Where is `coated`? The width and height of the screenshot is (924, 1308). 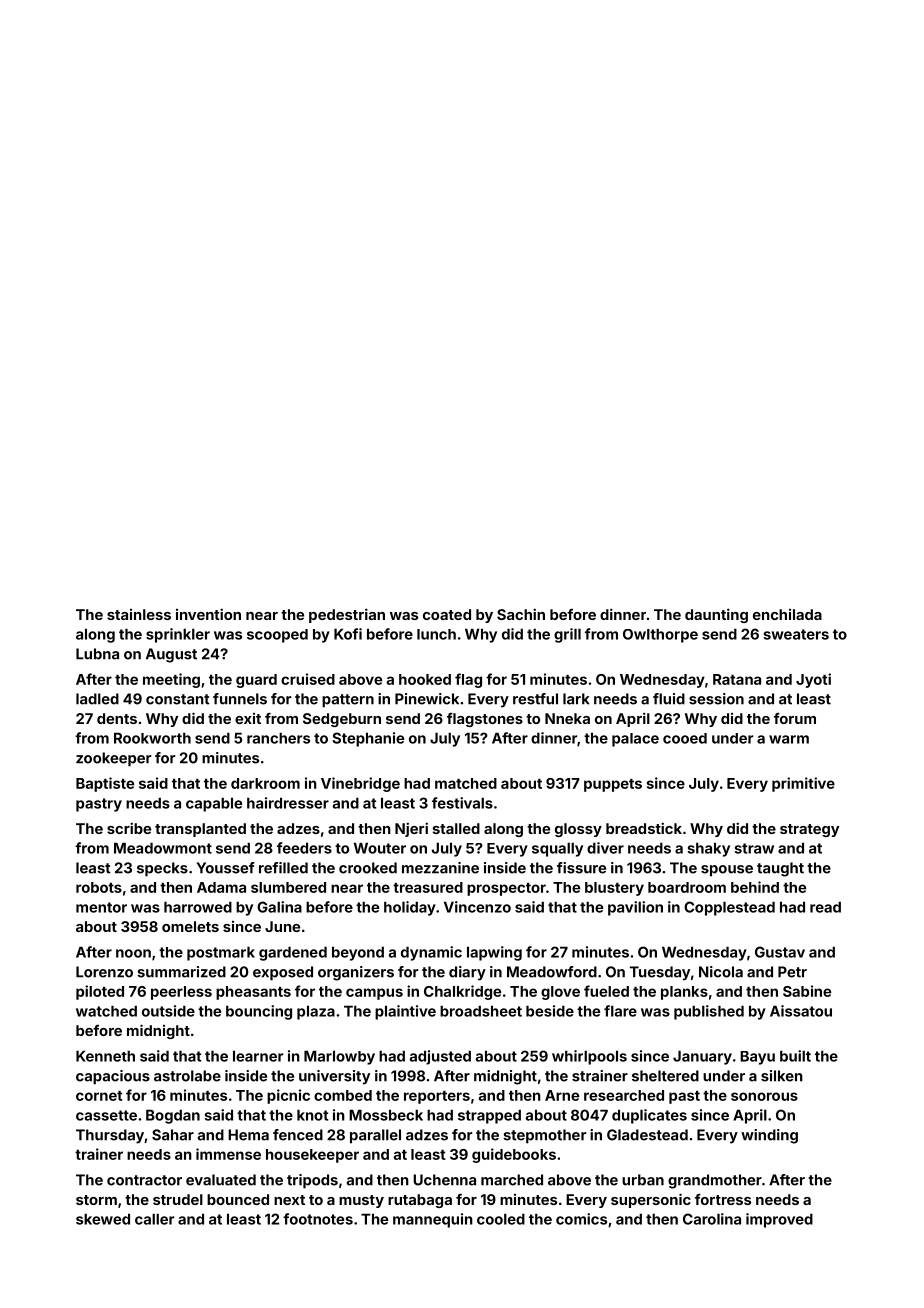
coated is located at coordinates (447, 614).
